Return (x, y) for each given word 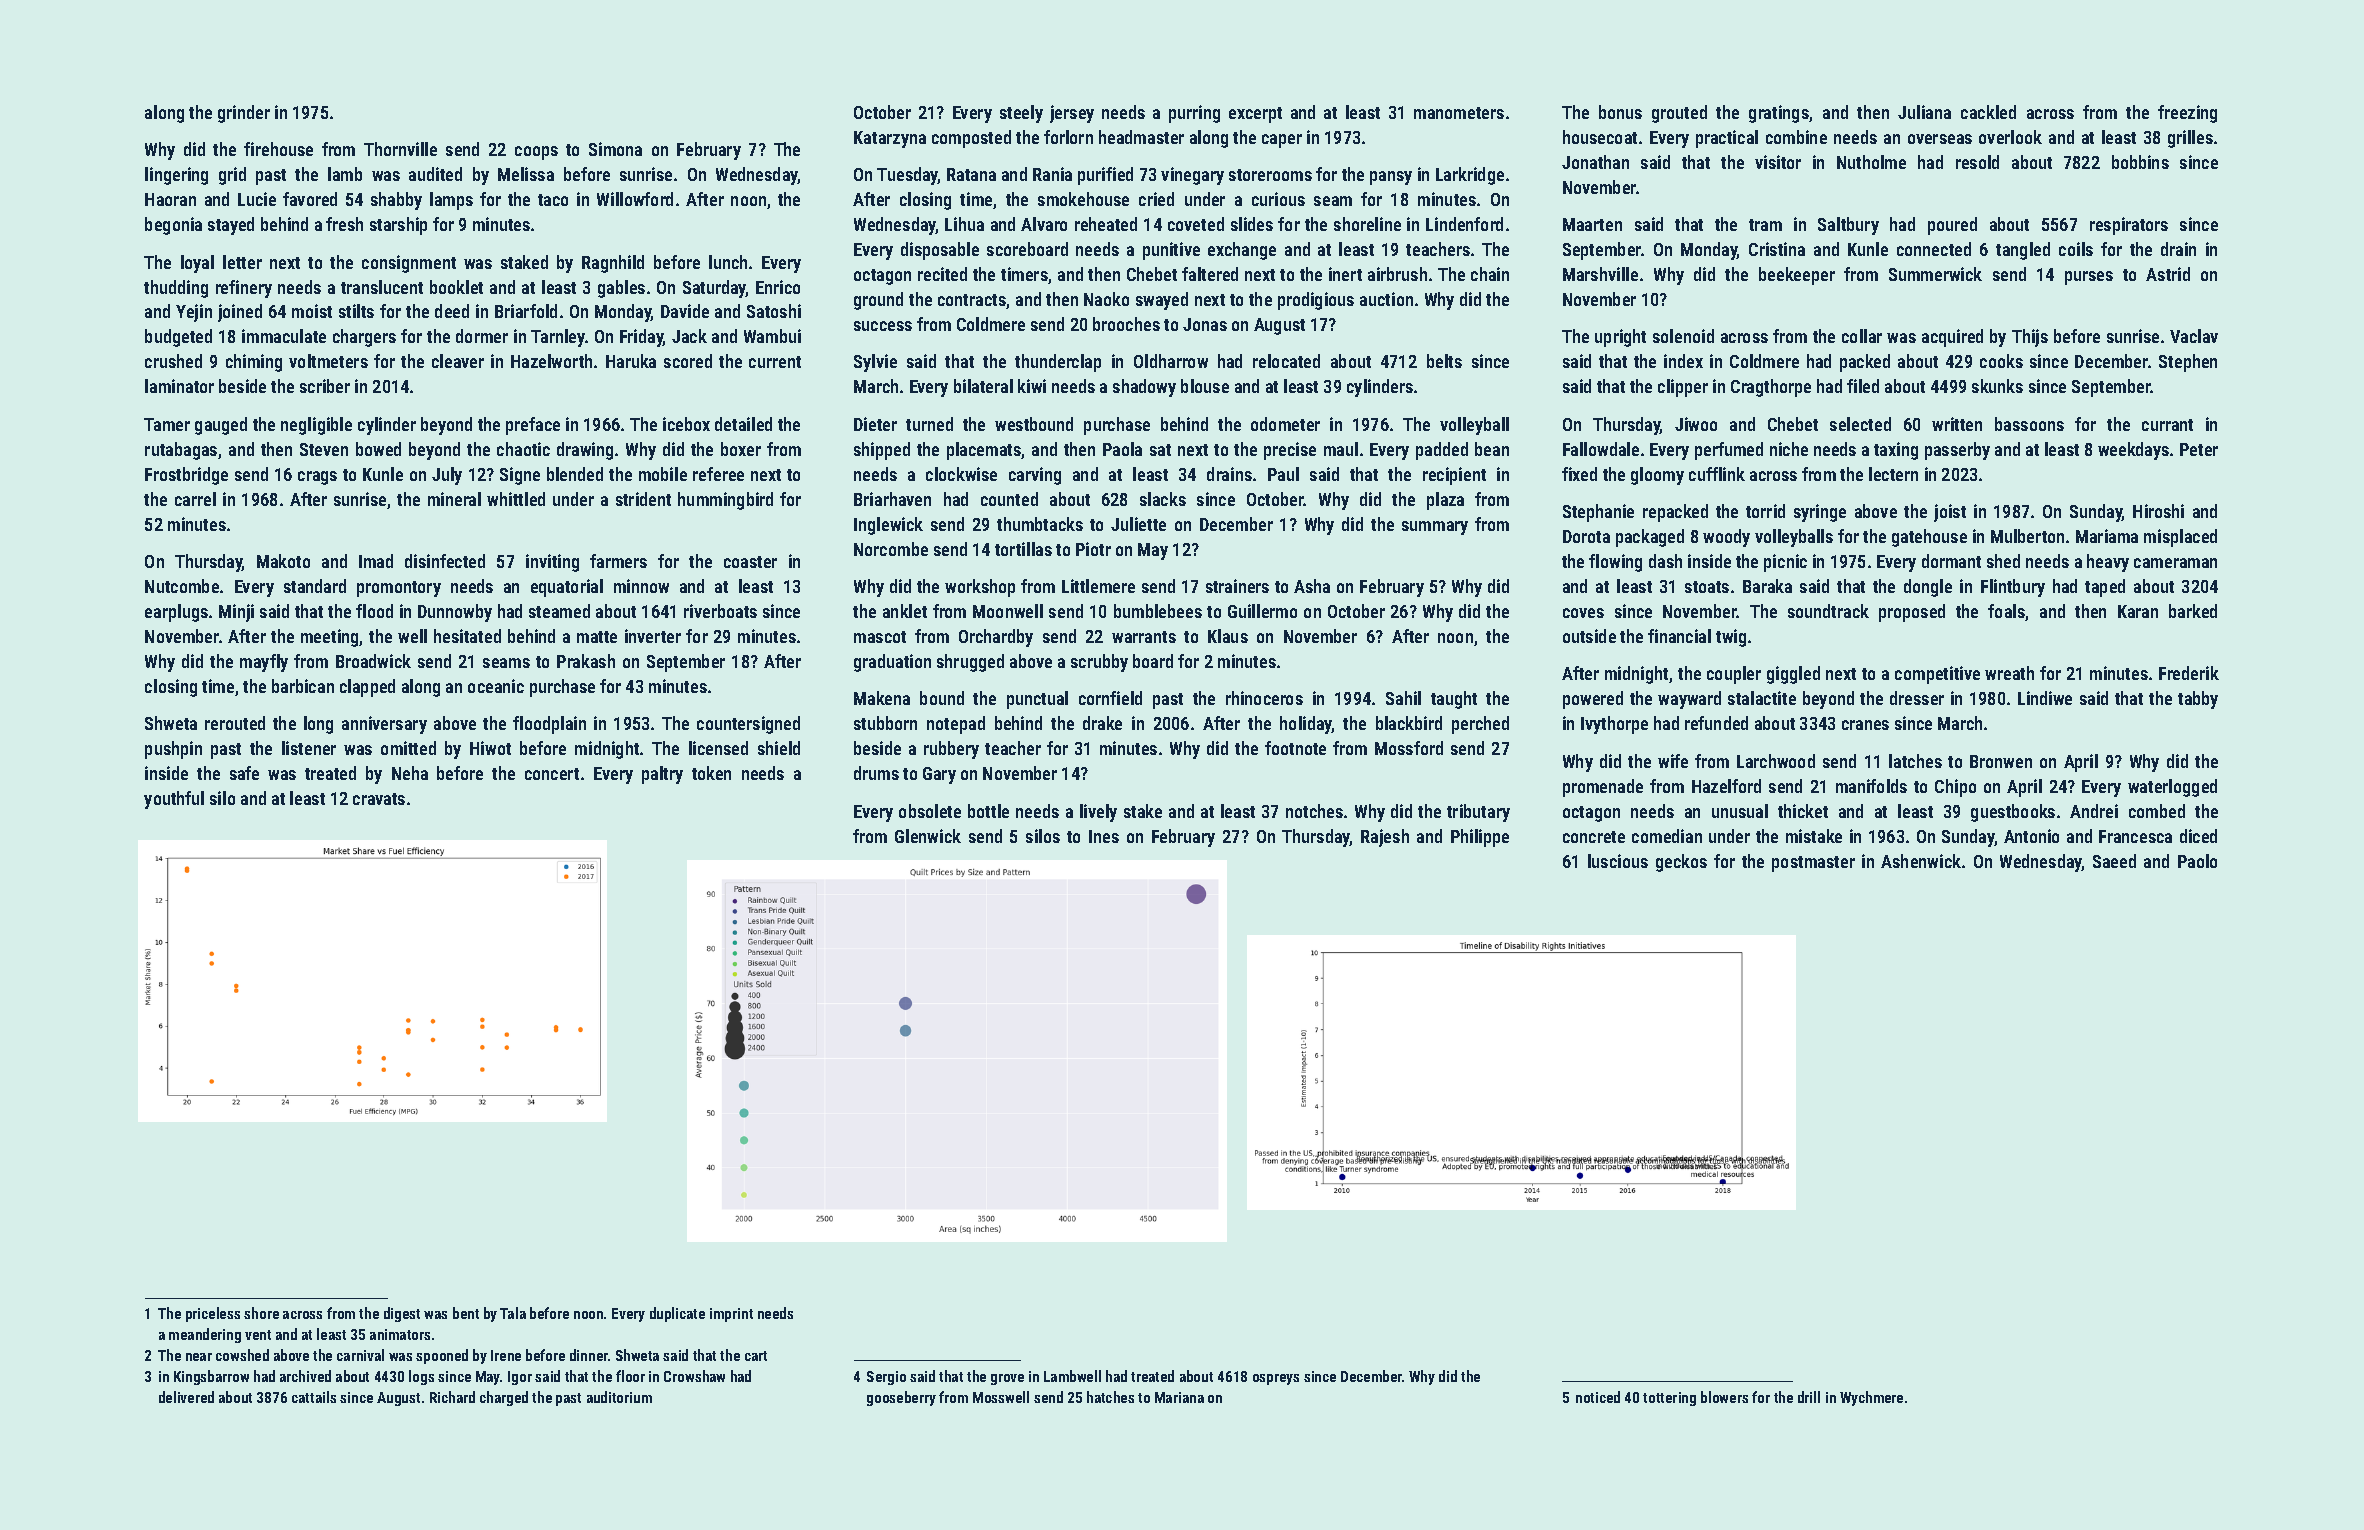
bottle (988, 811)
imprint (731, 1315)
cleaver (458, 361)
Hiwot (490, 748)
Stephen (2188, 363)
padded (1442, 451)
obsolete (930, 811)
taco (553, 200)
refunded (1716, 723)
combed (2157, 811)
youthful (174, 800)
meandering (205, 1335)
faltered (1210, 274)
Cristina (1777, 249)
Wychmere (1871, 1398)
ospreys (1276, 1379)
